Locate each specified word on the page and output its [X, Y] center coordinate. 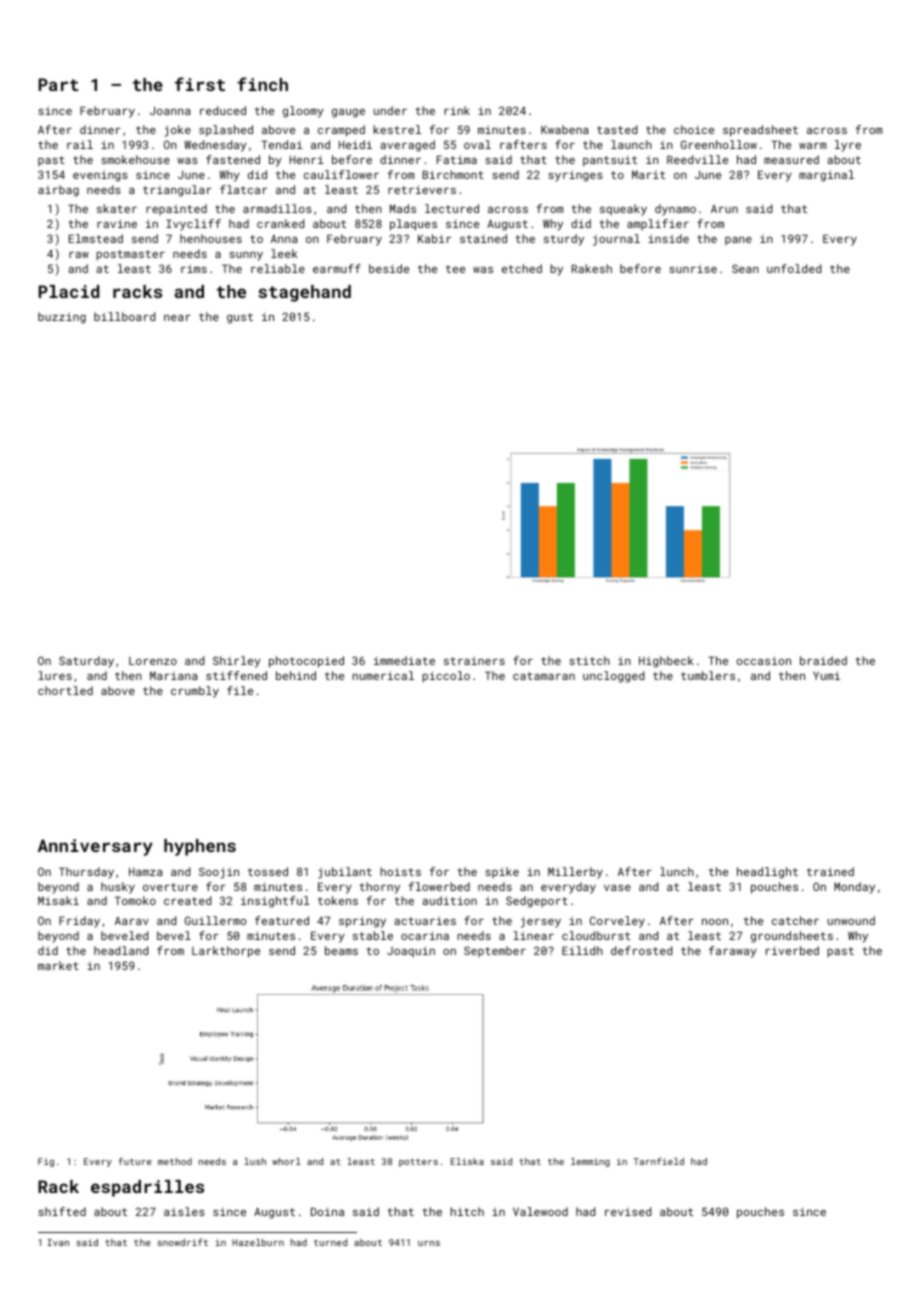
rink [457, 110]
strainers [474, 660]
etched [522, 268]
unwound [851, 920]
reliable [278, 268]
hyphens [200, 847]
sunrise [693, 268]
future [134, 1161]
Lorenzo [153, 661]
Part [58, 84]
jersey [541, 922]
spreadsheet [760, 131]
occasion [764, 660]
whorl [286, 1161]
